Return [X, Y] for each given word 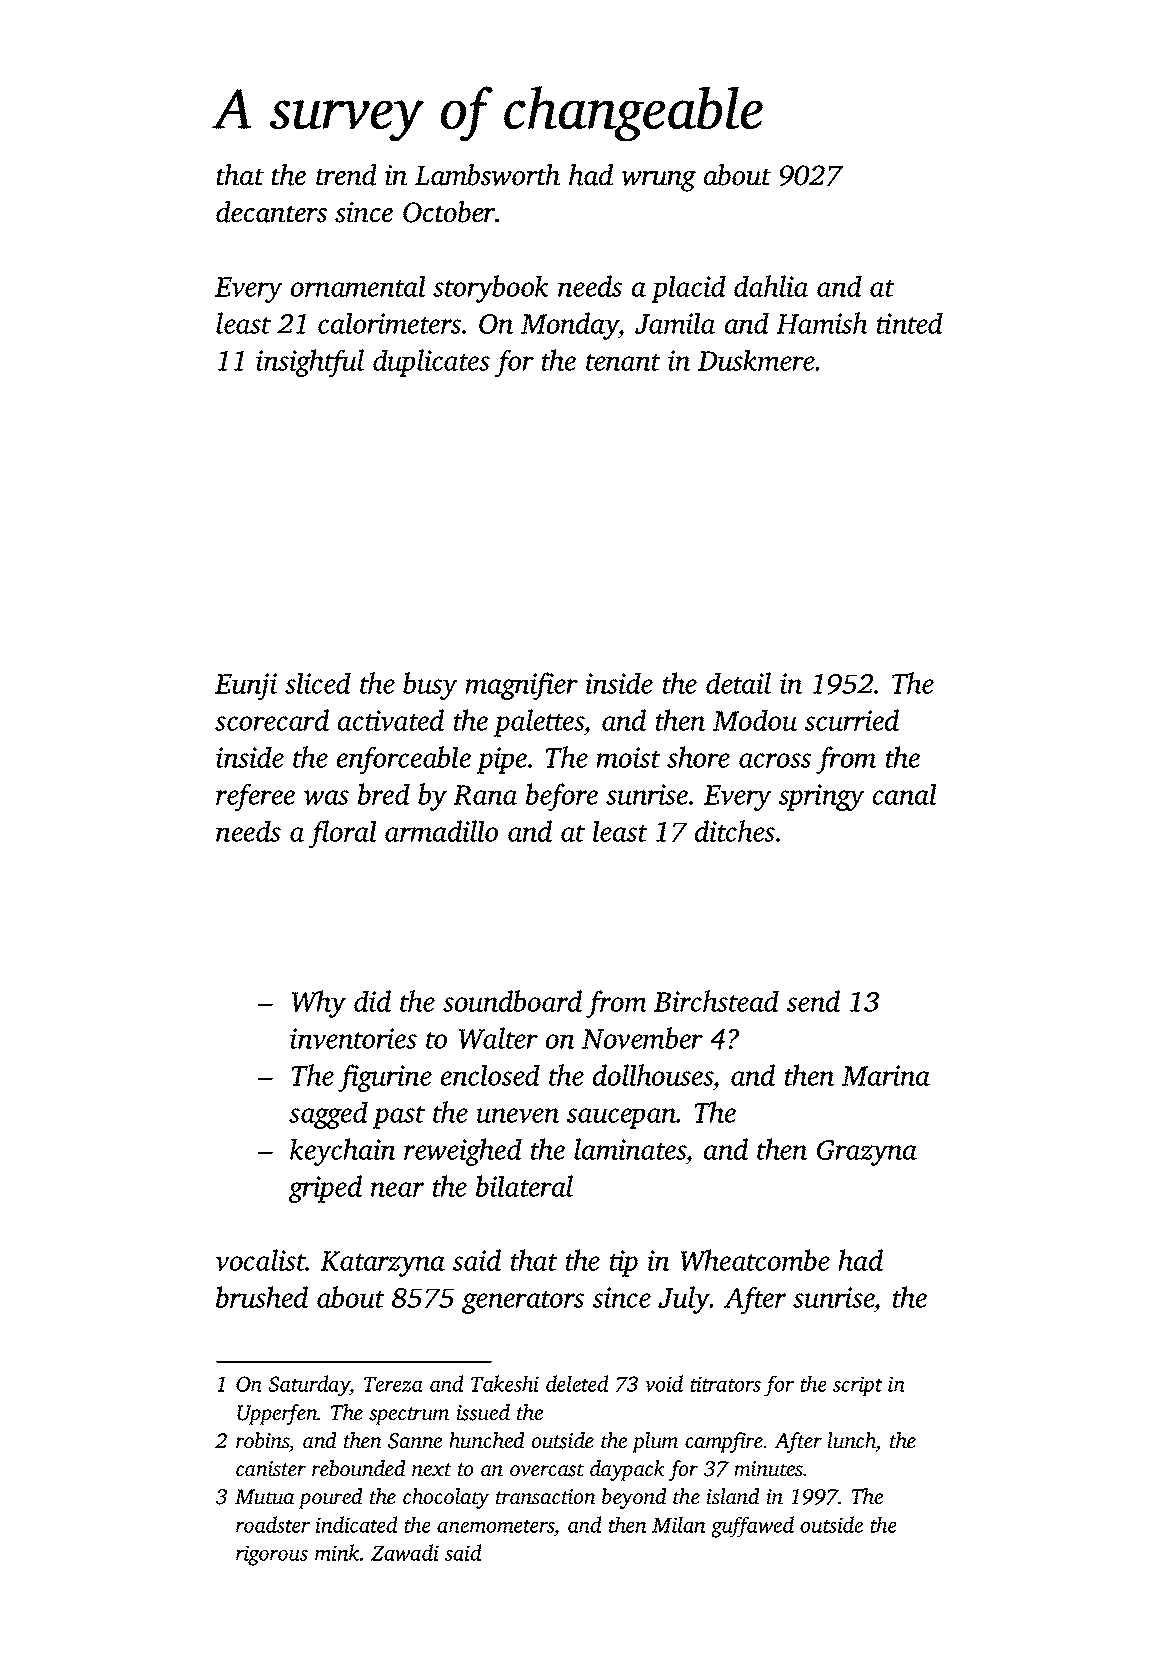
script [858, 1386]
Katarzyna [382, 1264]
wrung [658, 181]
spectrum [409, 1416]
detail [738, 683]
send [813, 1001]
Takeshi [505, 1383]
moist [628, 757]
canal [905, 794]
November [642, 1038]
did [372, 1001]
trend [346, 175]
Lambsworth [487, 175]
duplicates [431, 363]
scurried [852, 720]
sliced [318, 683]
